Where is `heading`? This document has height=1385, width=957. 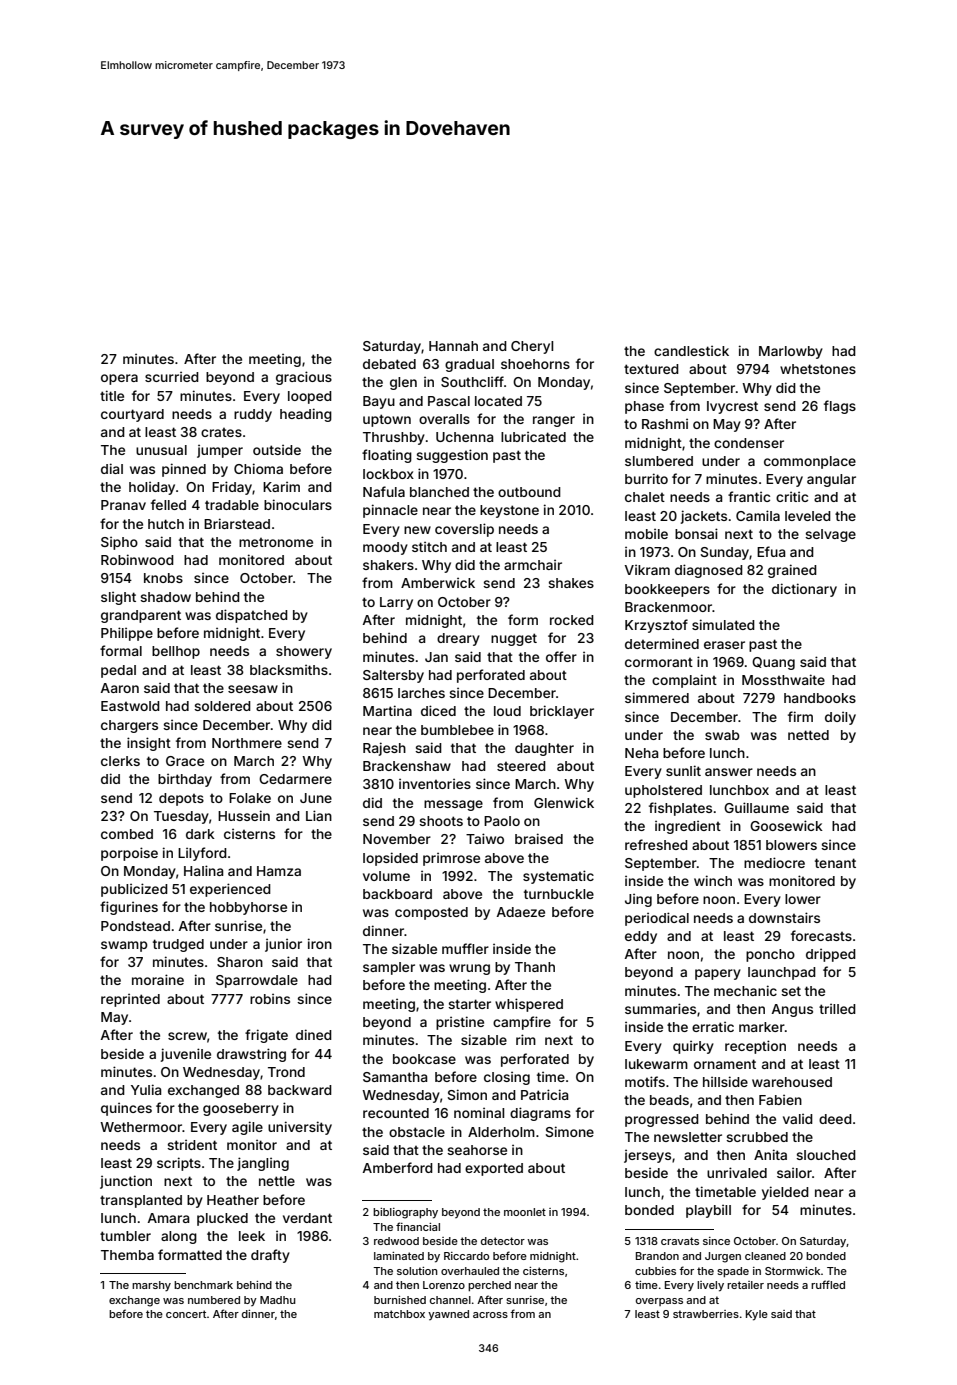 heading is located at coordinates (306, 415).
